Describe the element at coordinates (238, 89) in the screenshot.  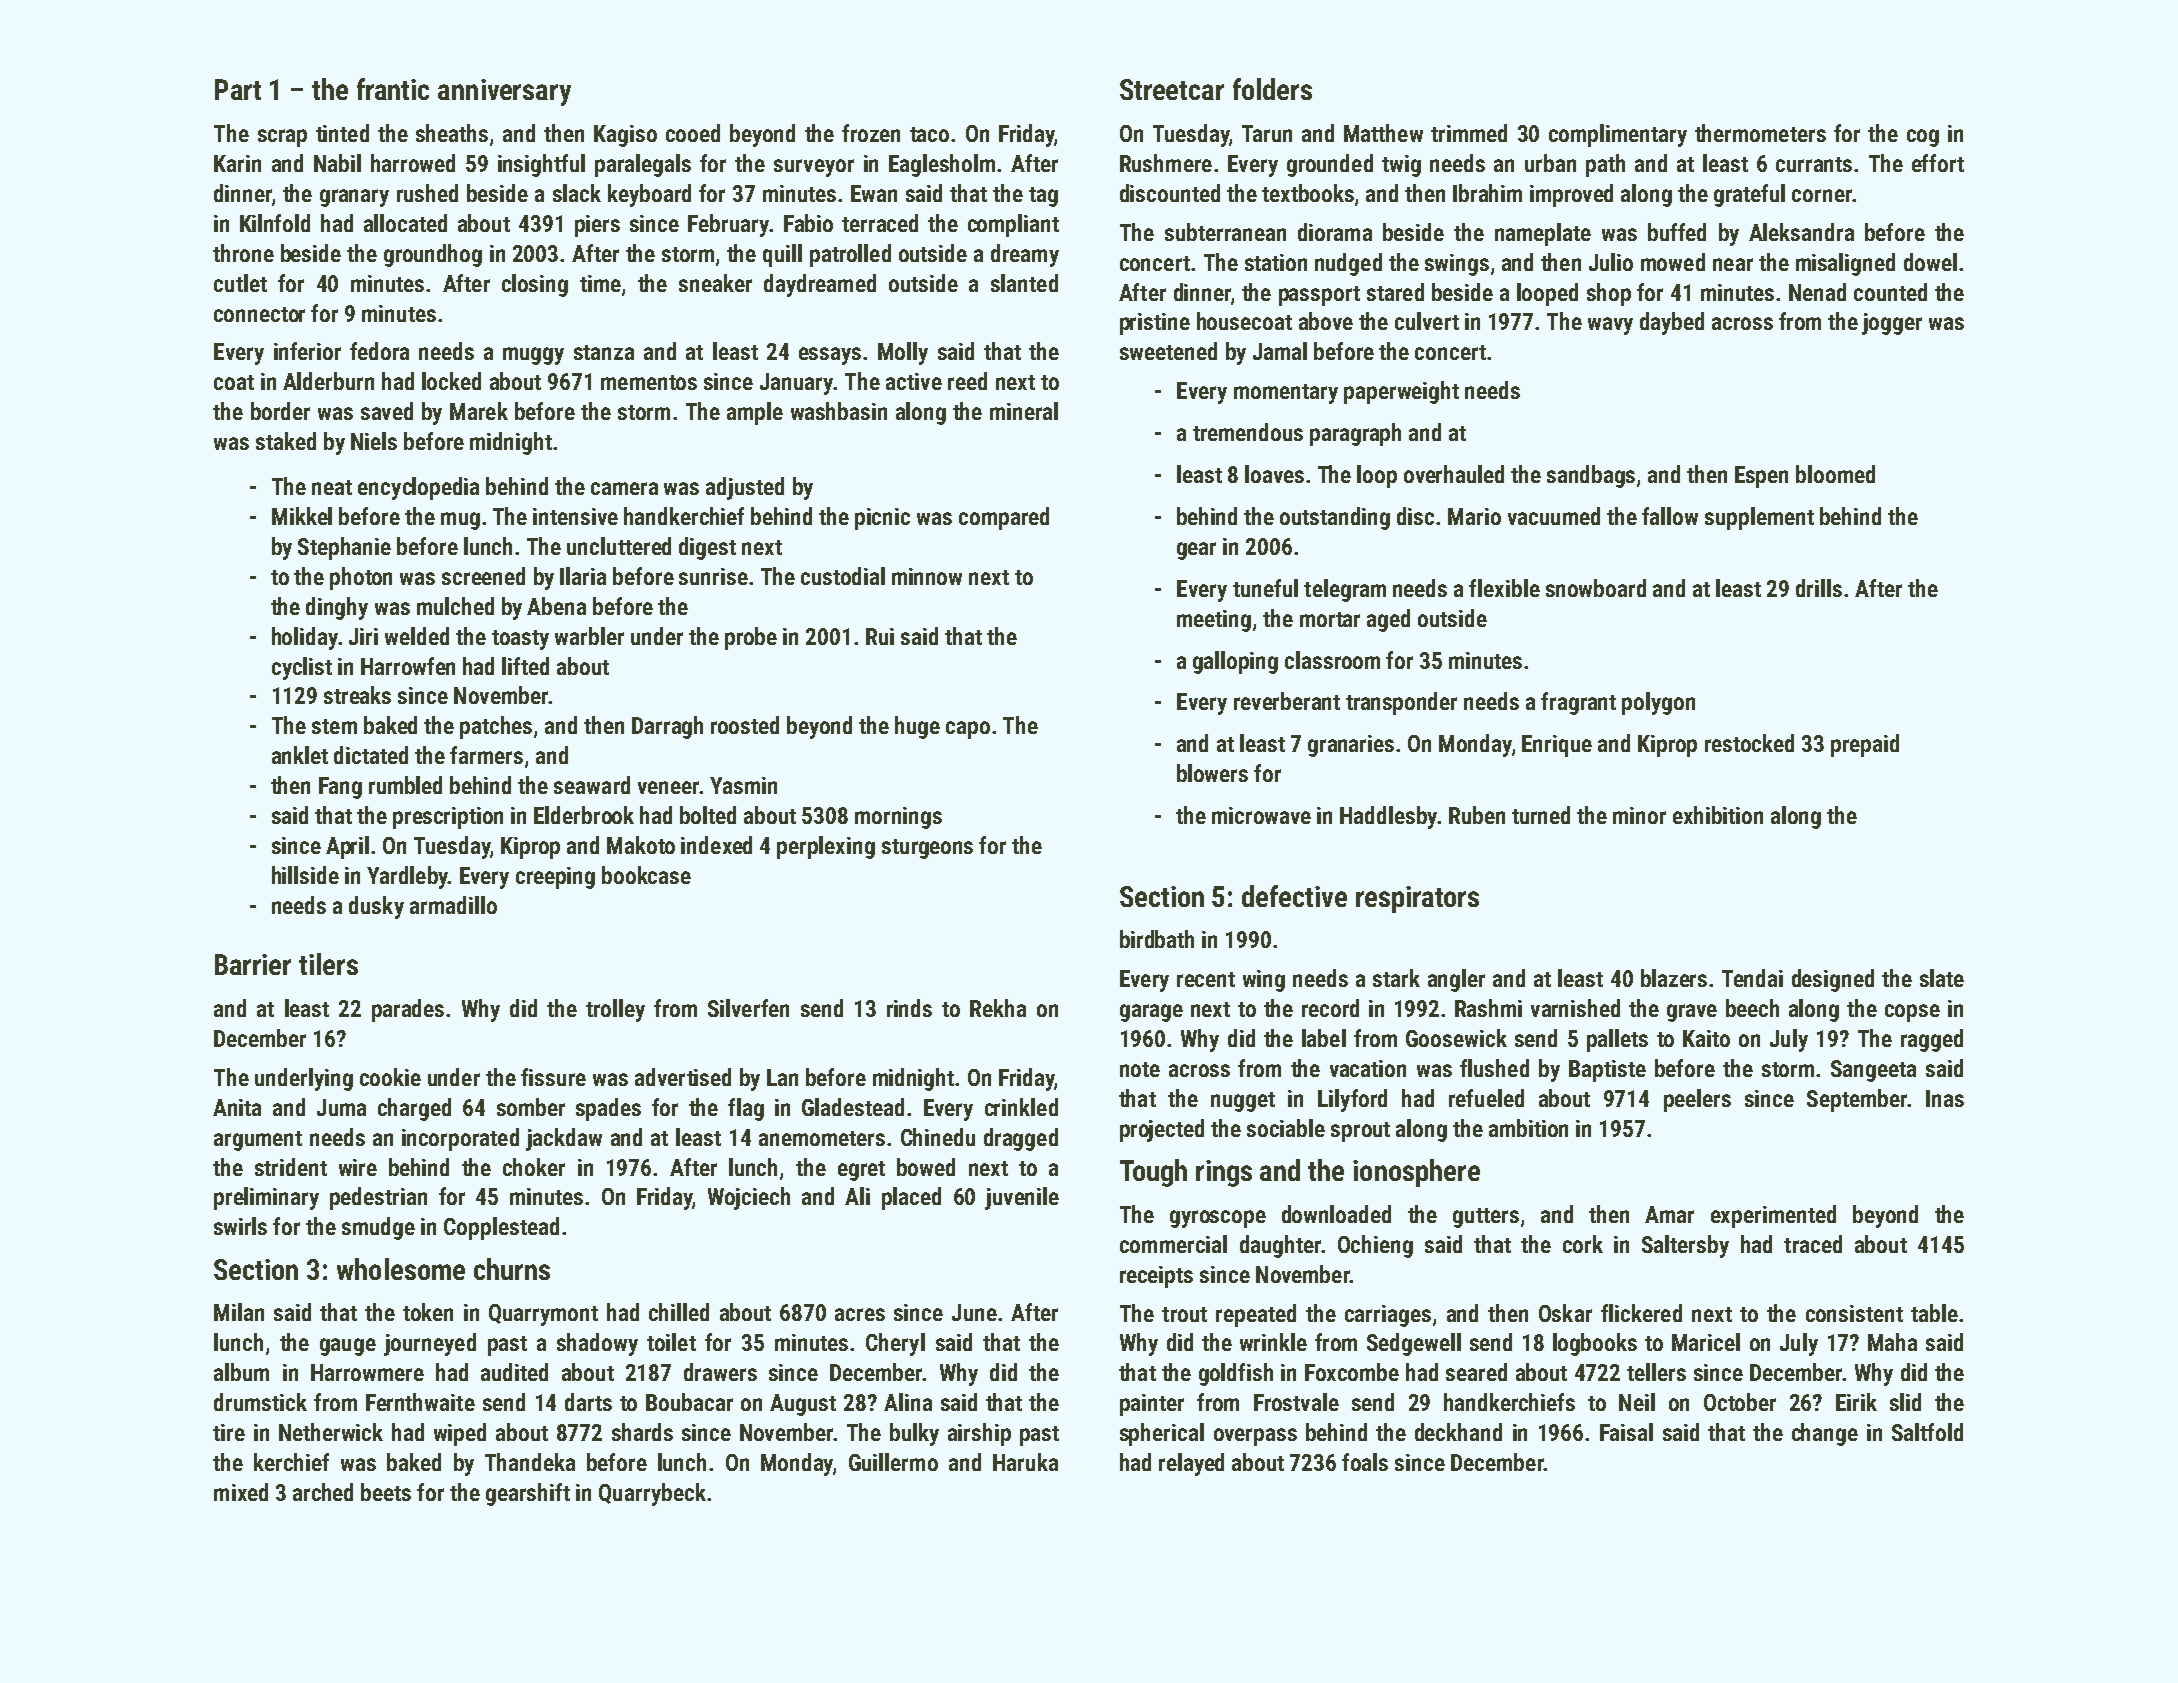
I see `Part` at that location.
